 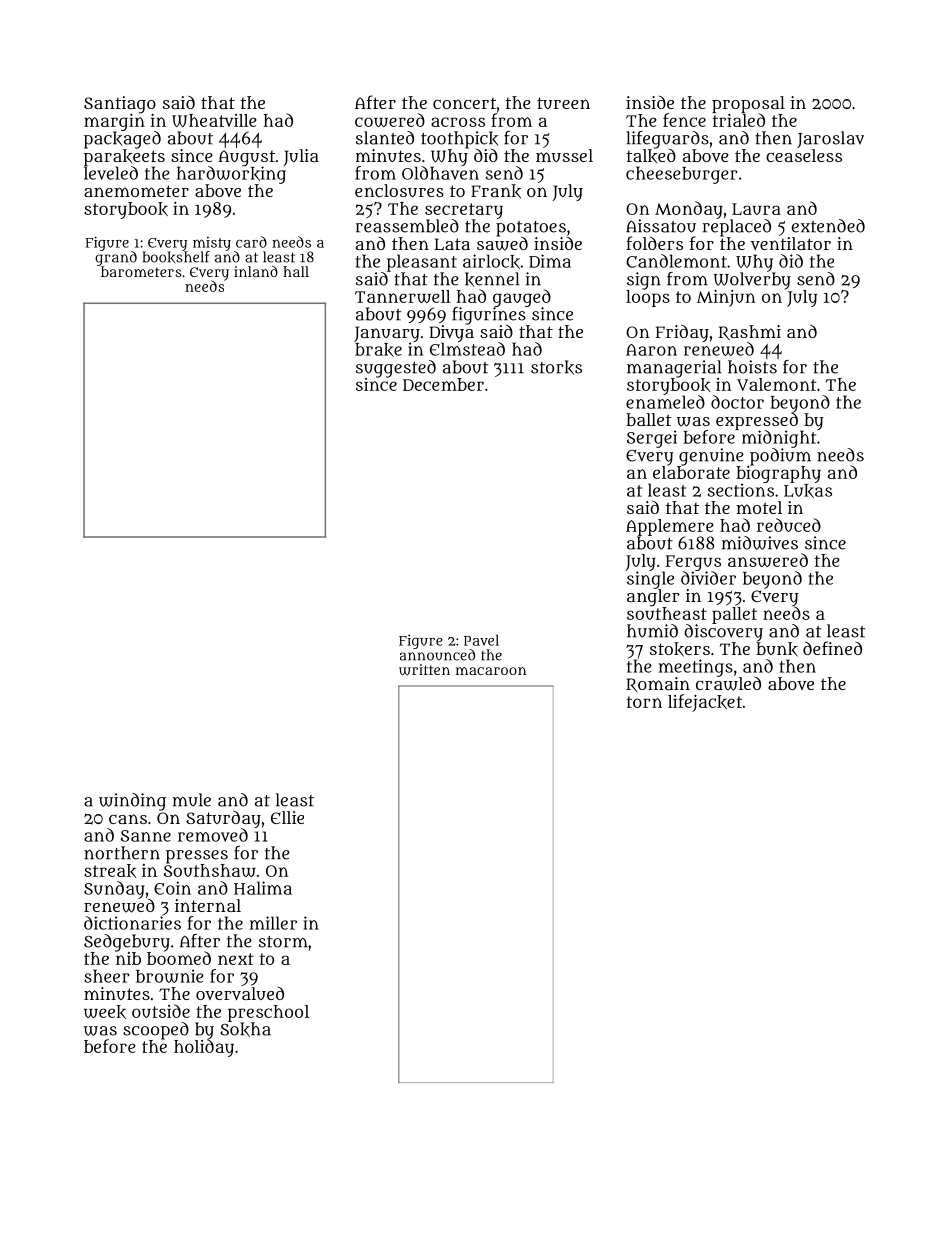 I want to click on Friday, so click(x=682, y=333).
